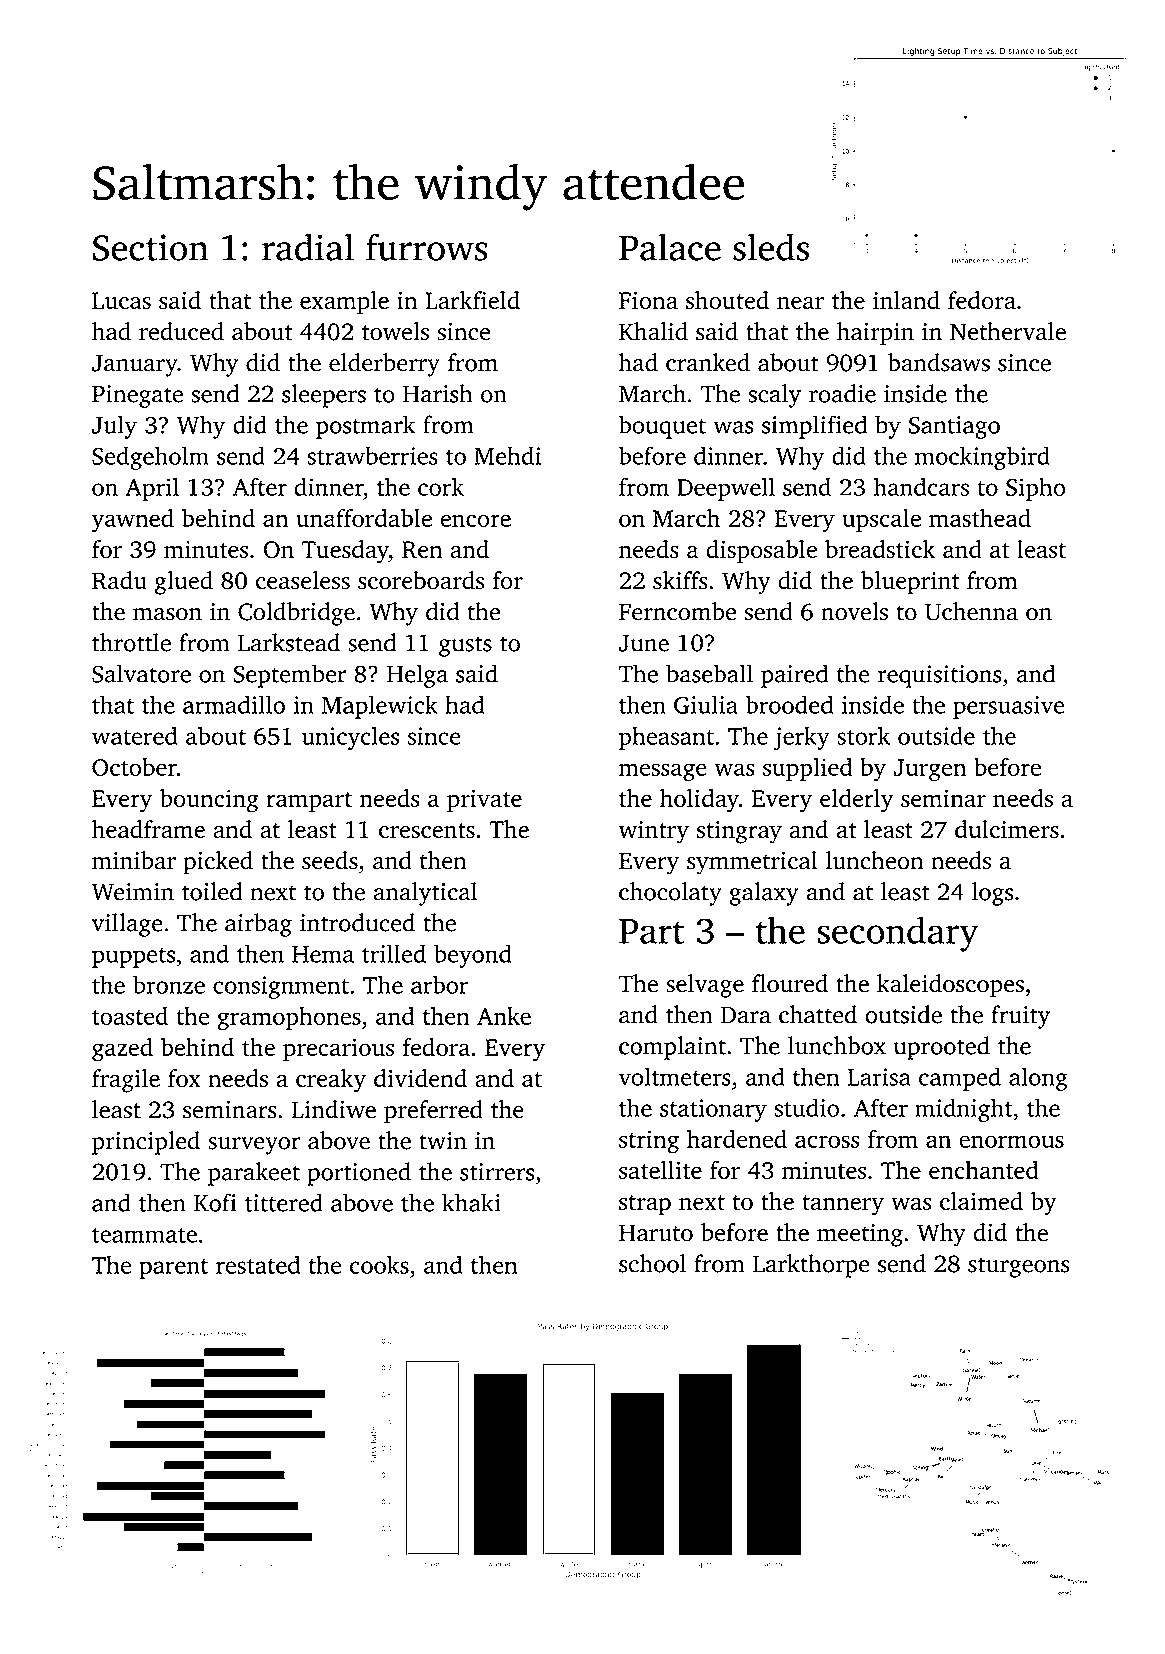  What do you see at coordinates (441, 487) in the screenshot?
I see `cork` at bounding box center [441, 487].
